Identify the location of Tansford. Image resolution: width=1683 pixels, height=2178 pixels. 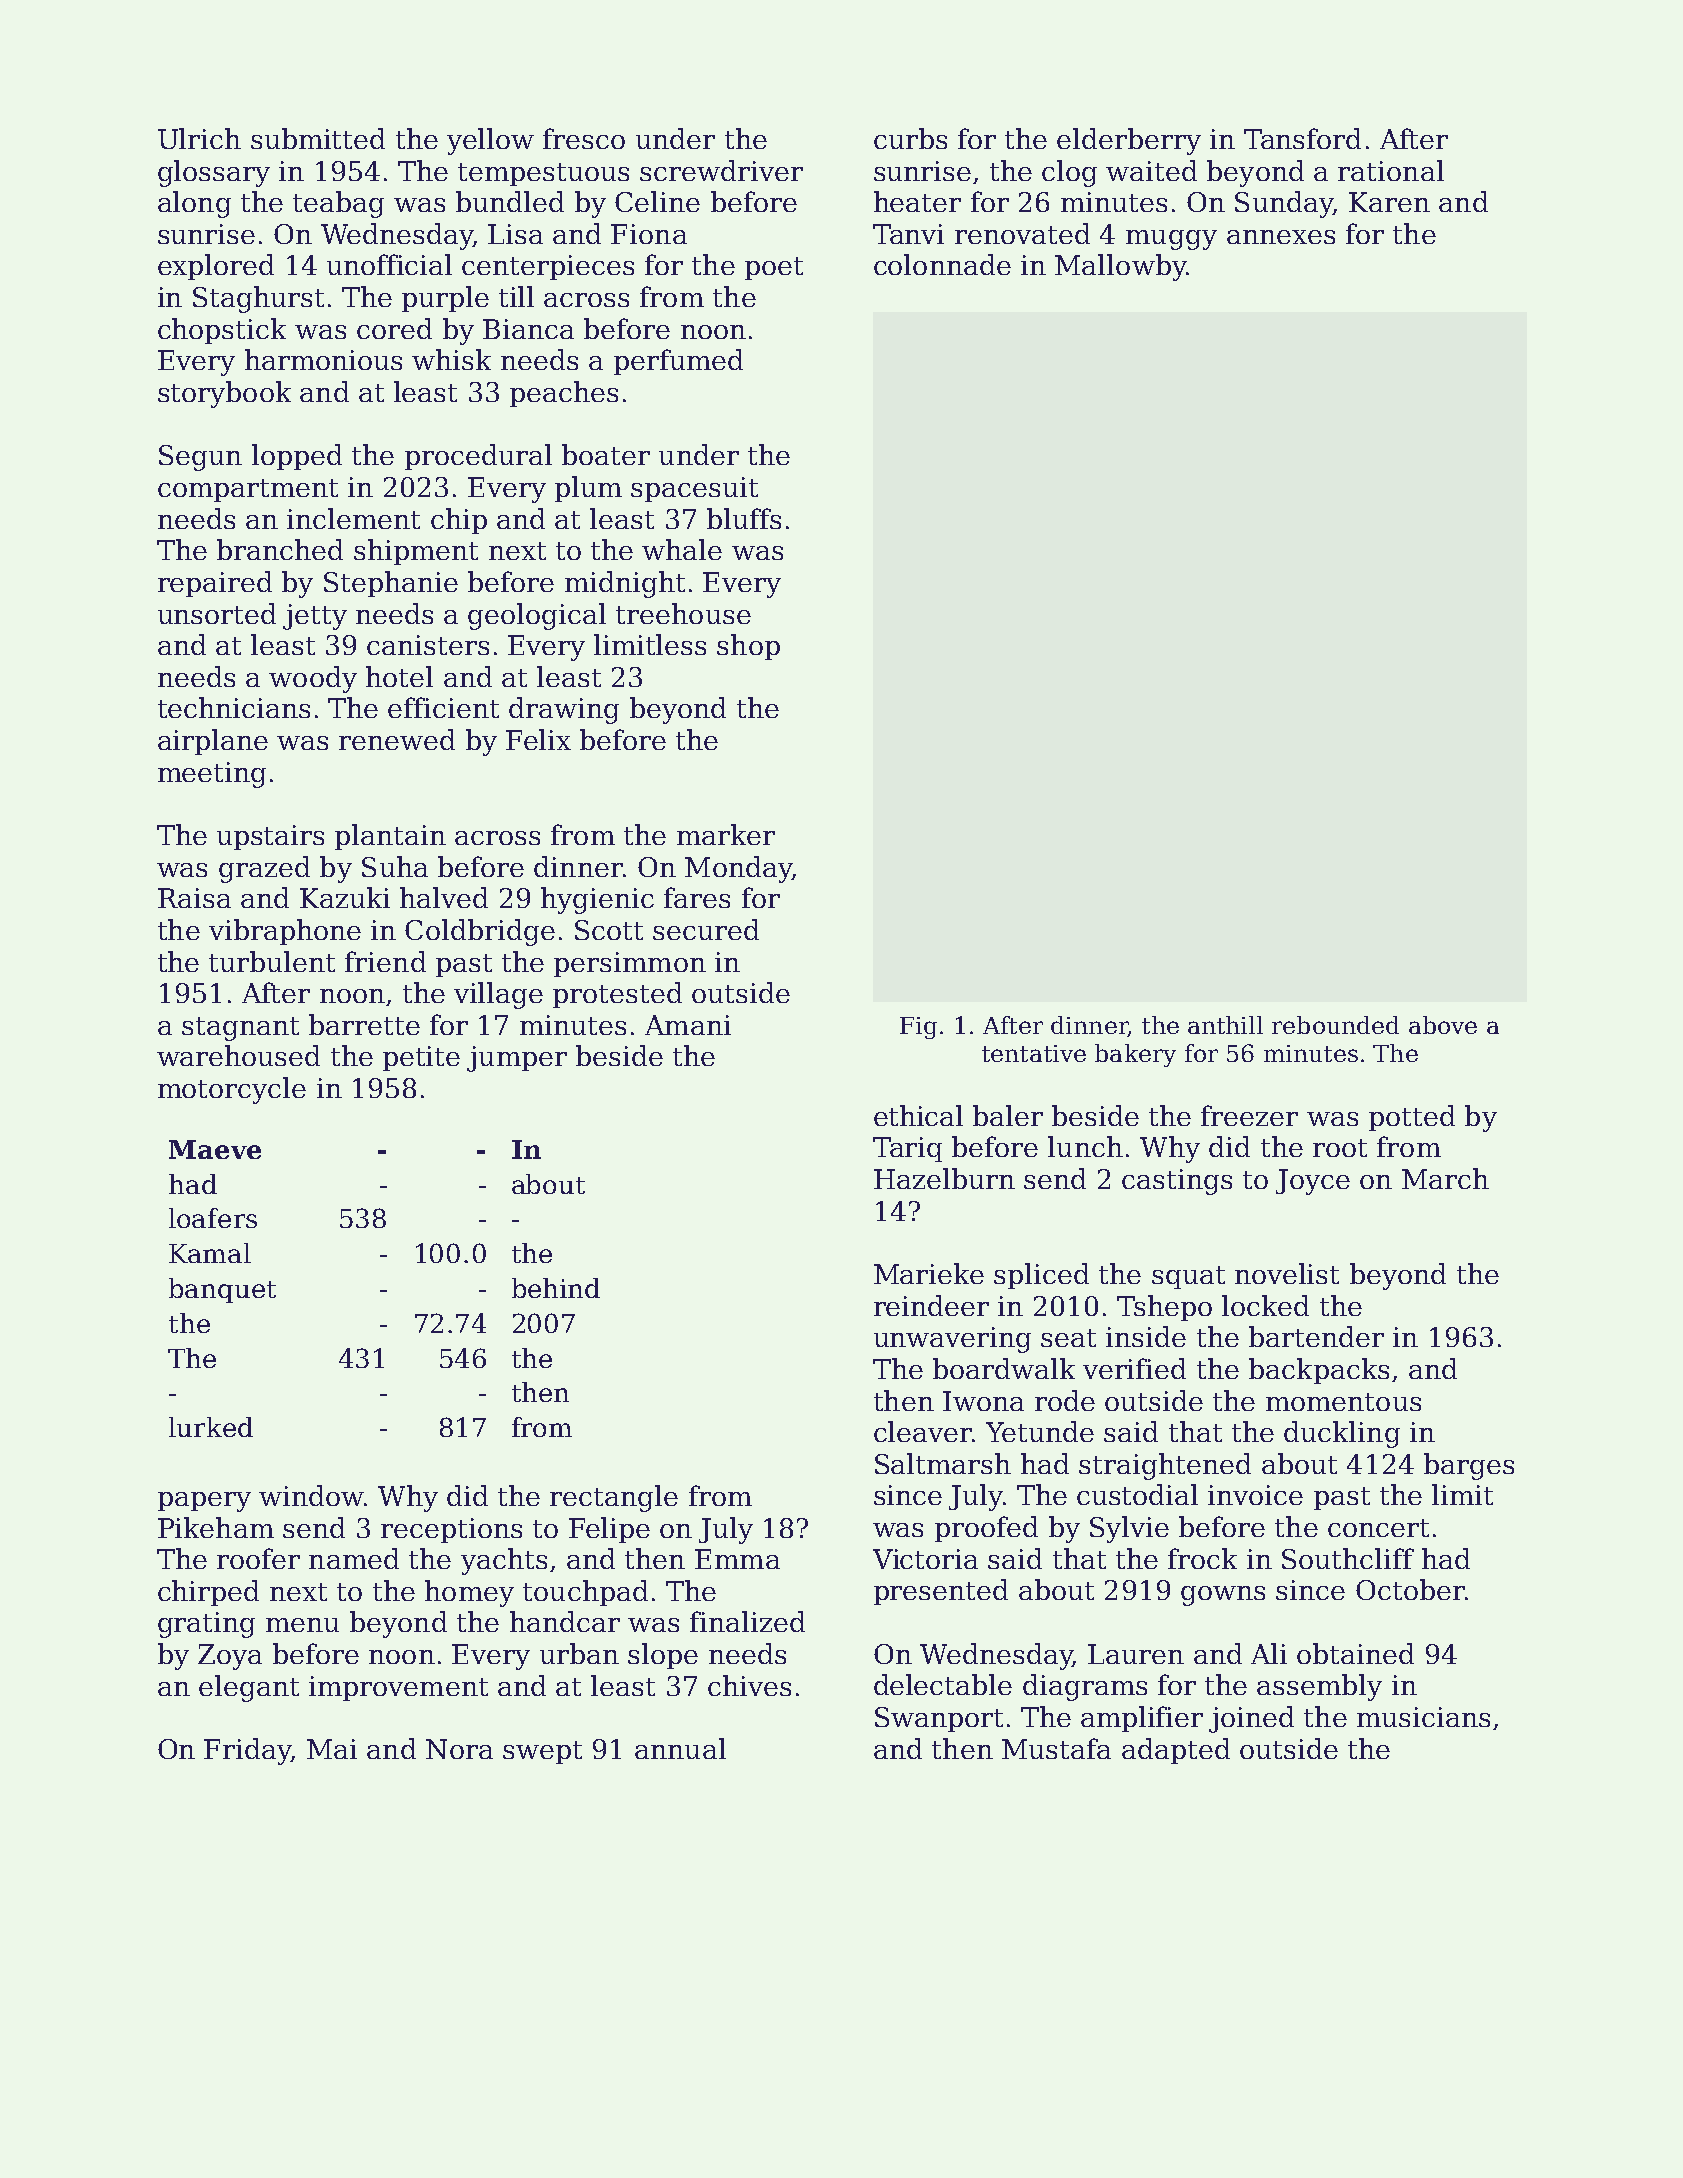
(1302, 138).
